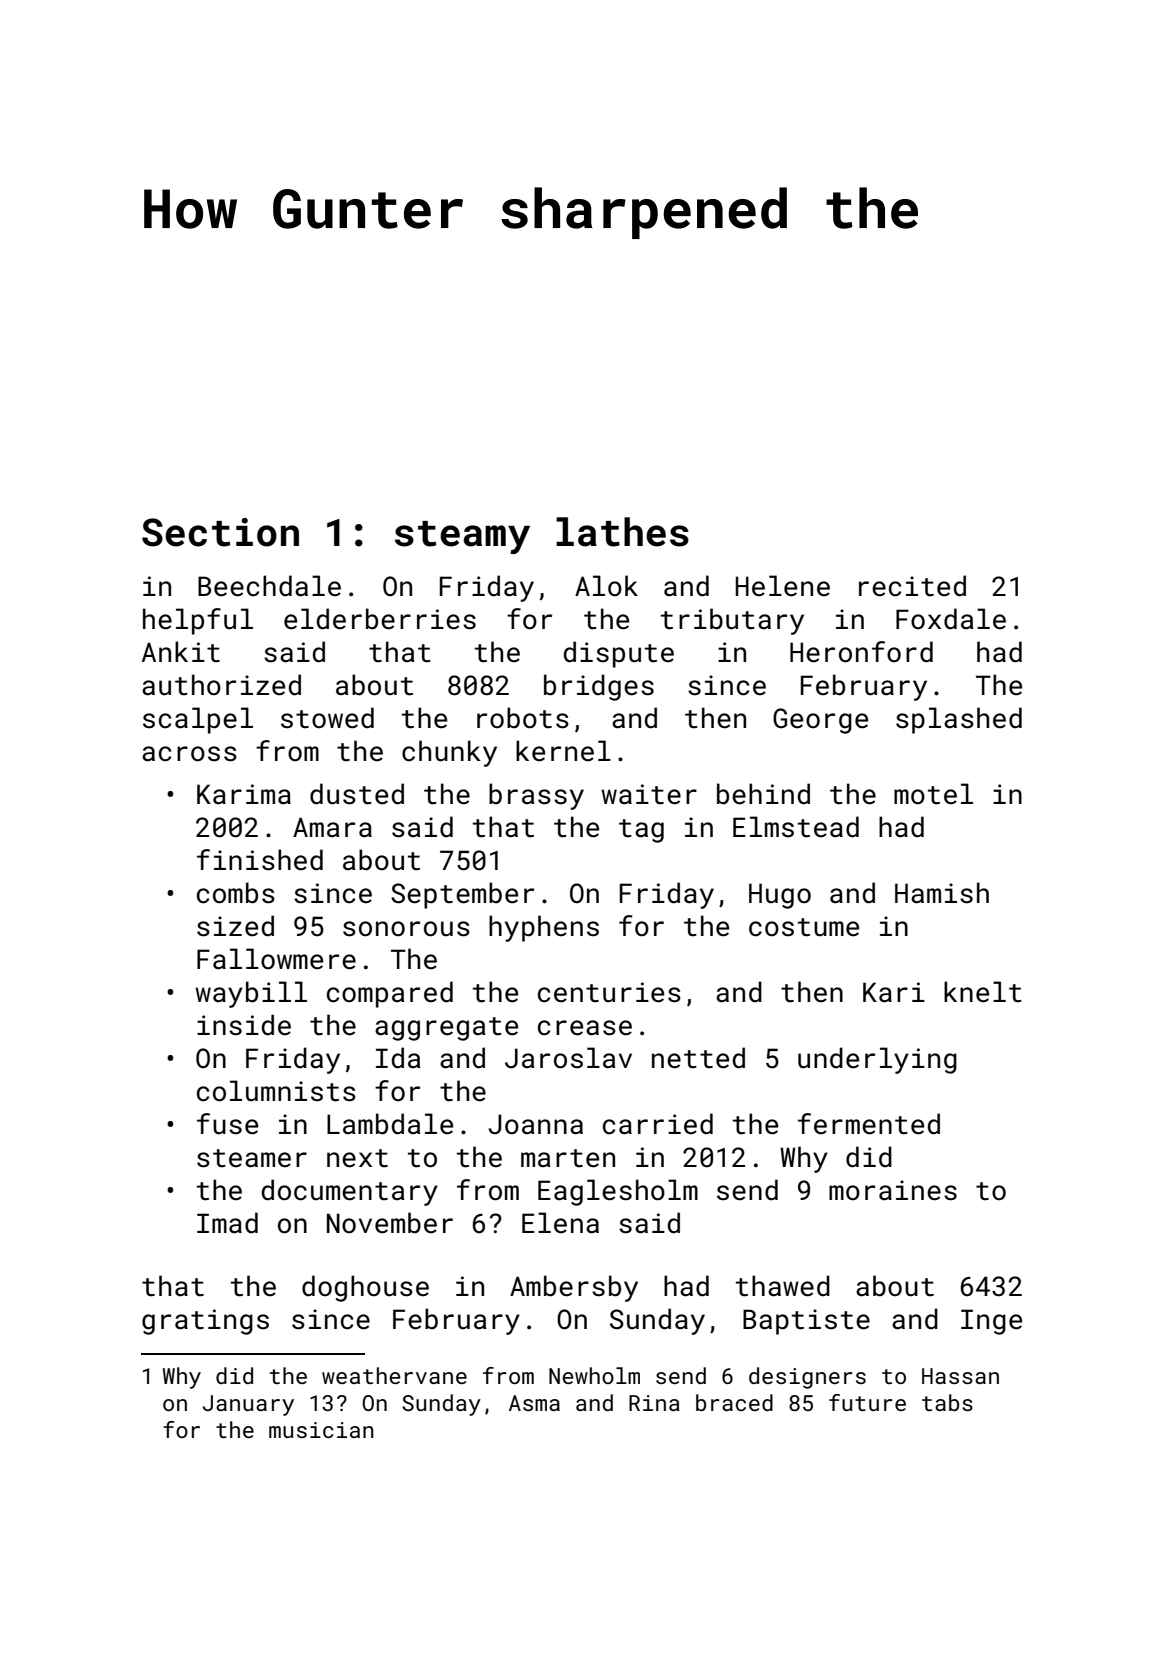  I want to click on Asma, so click(534, 1403).
